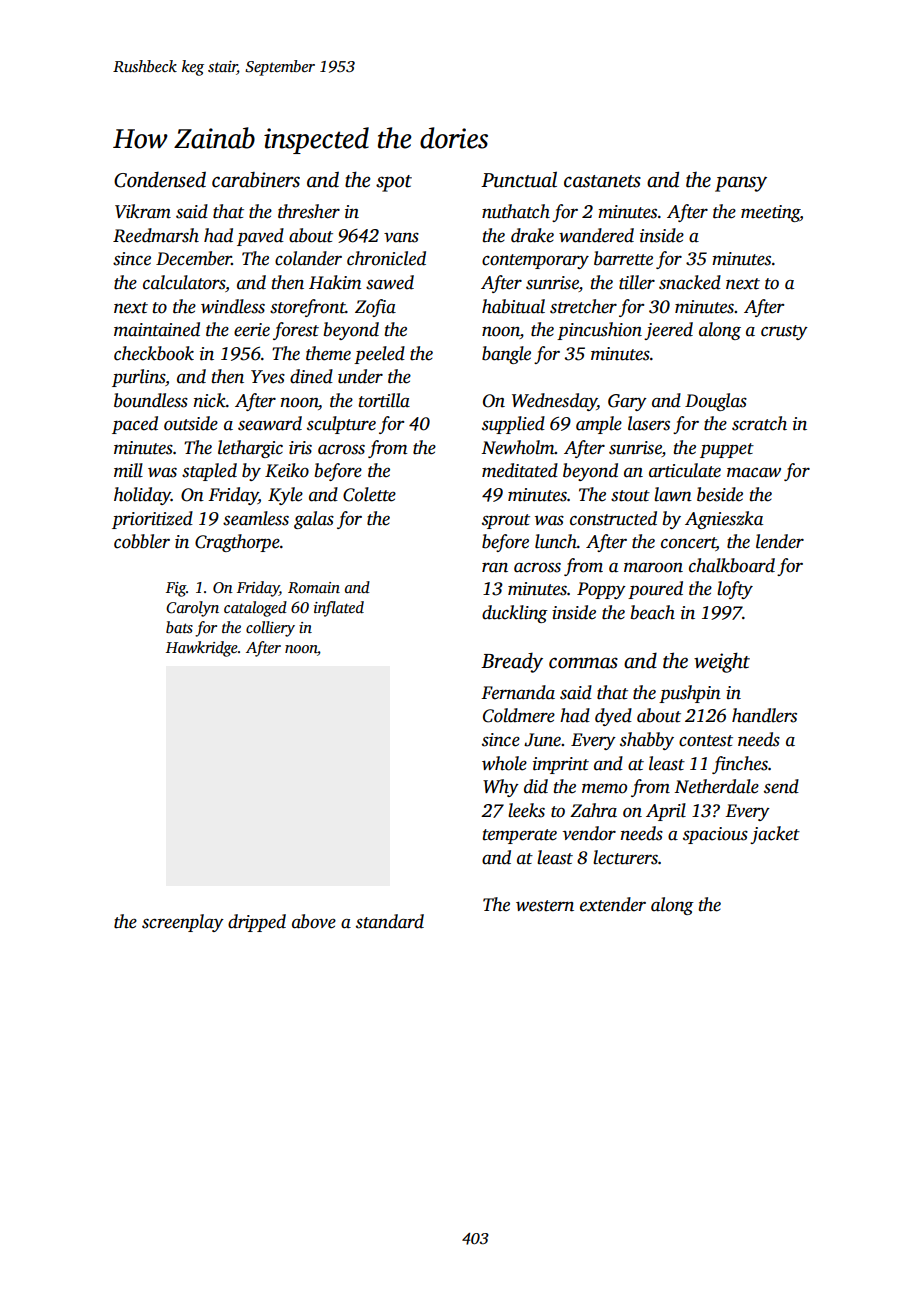  I want to click on screenplay, so click(183, 923).
